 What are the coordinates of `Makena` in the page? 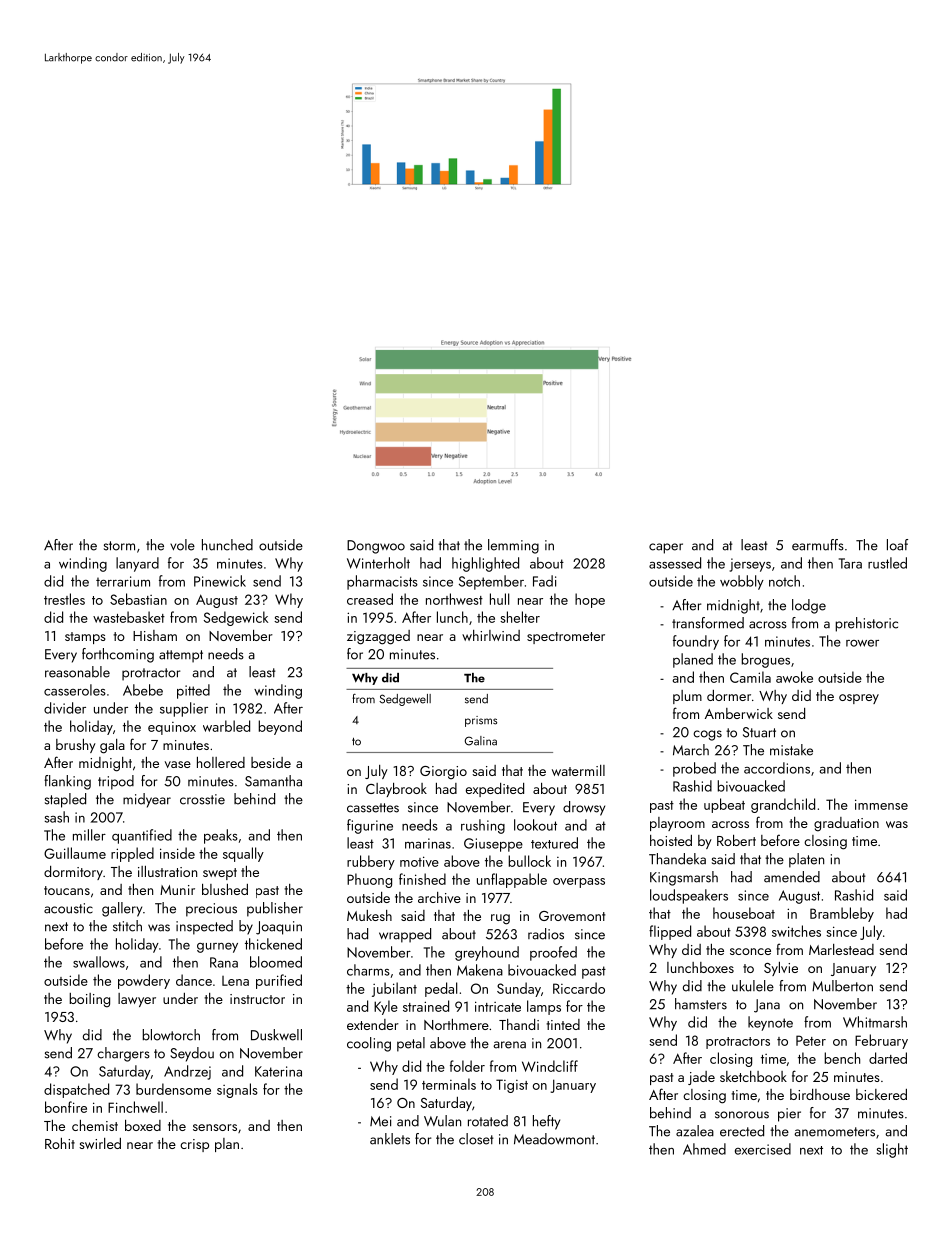 It's located at (480, 970).
